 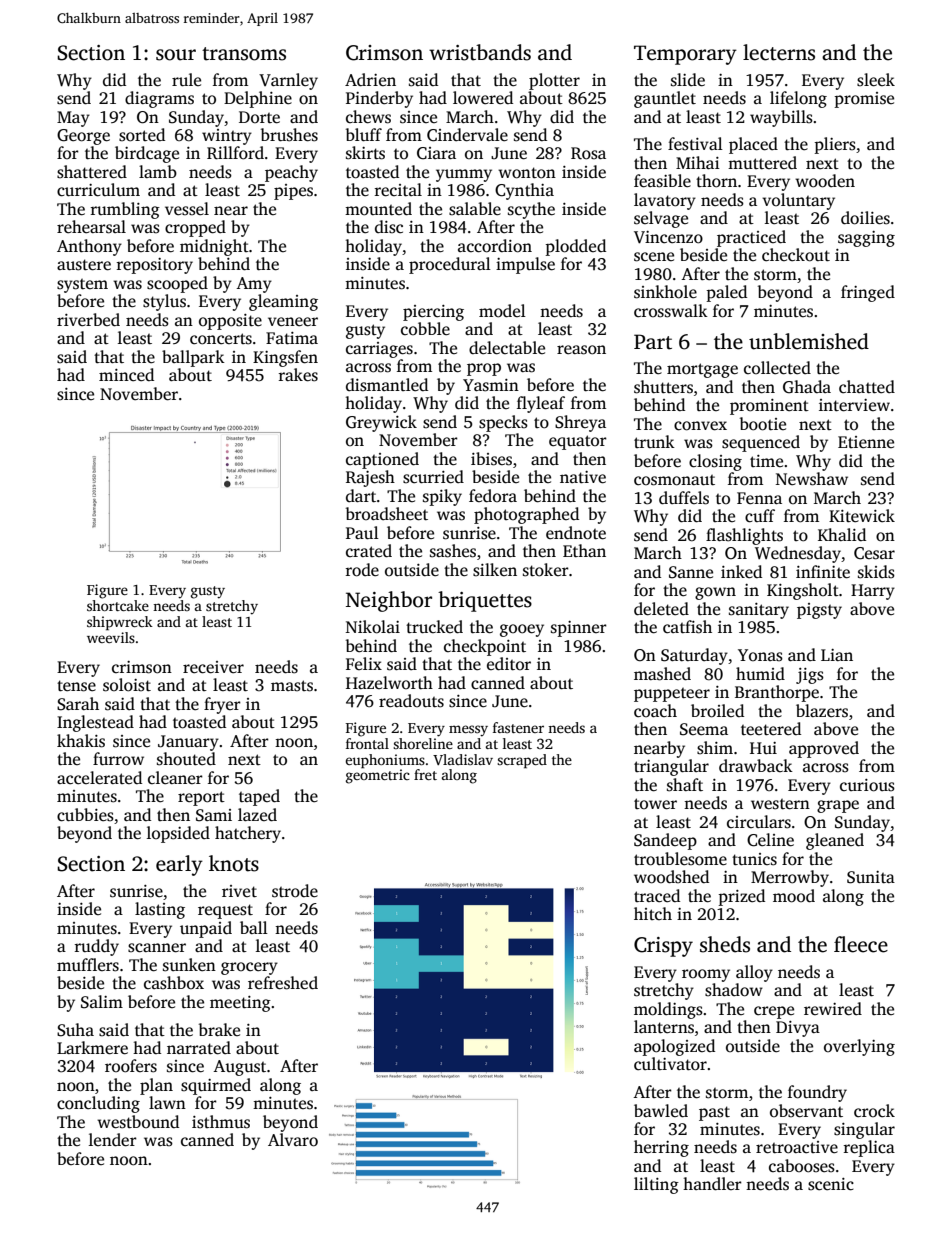 What do you see at coordinates (244, 54) in the screenshot?
I see `transoms` at bounding box center [244, 54].
